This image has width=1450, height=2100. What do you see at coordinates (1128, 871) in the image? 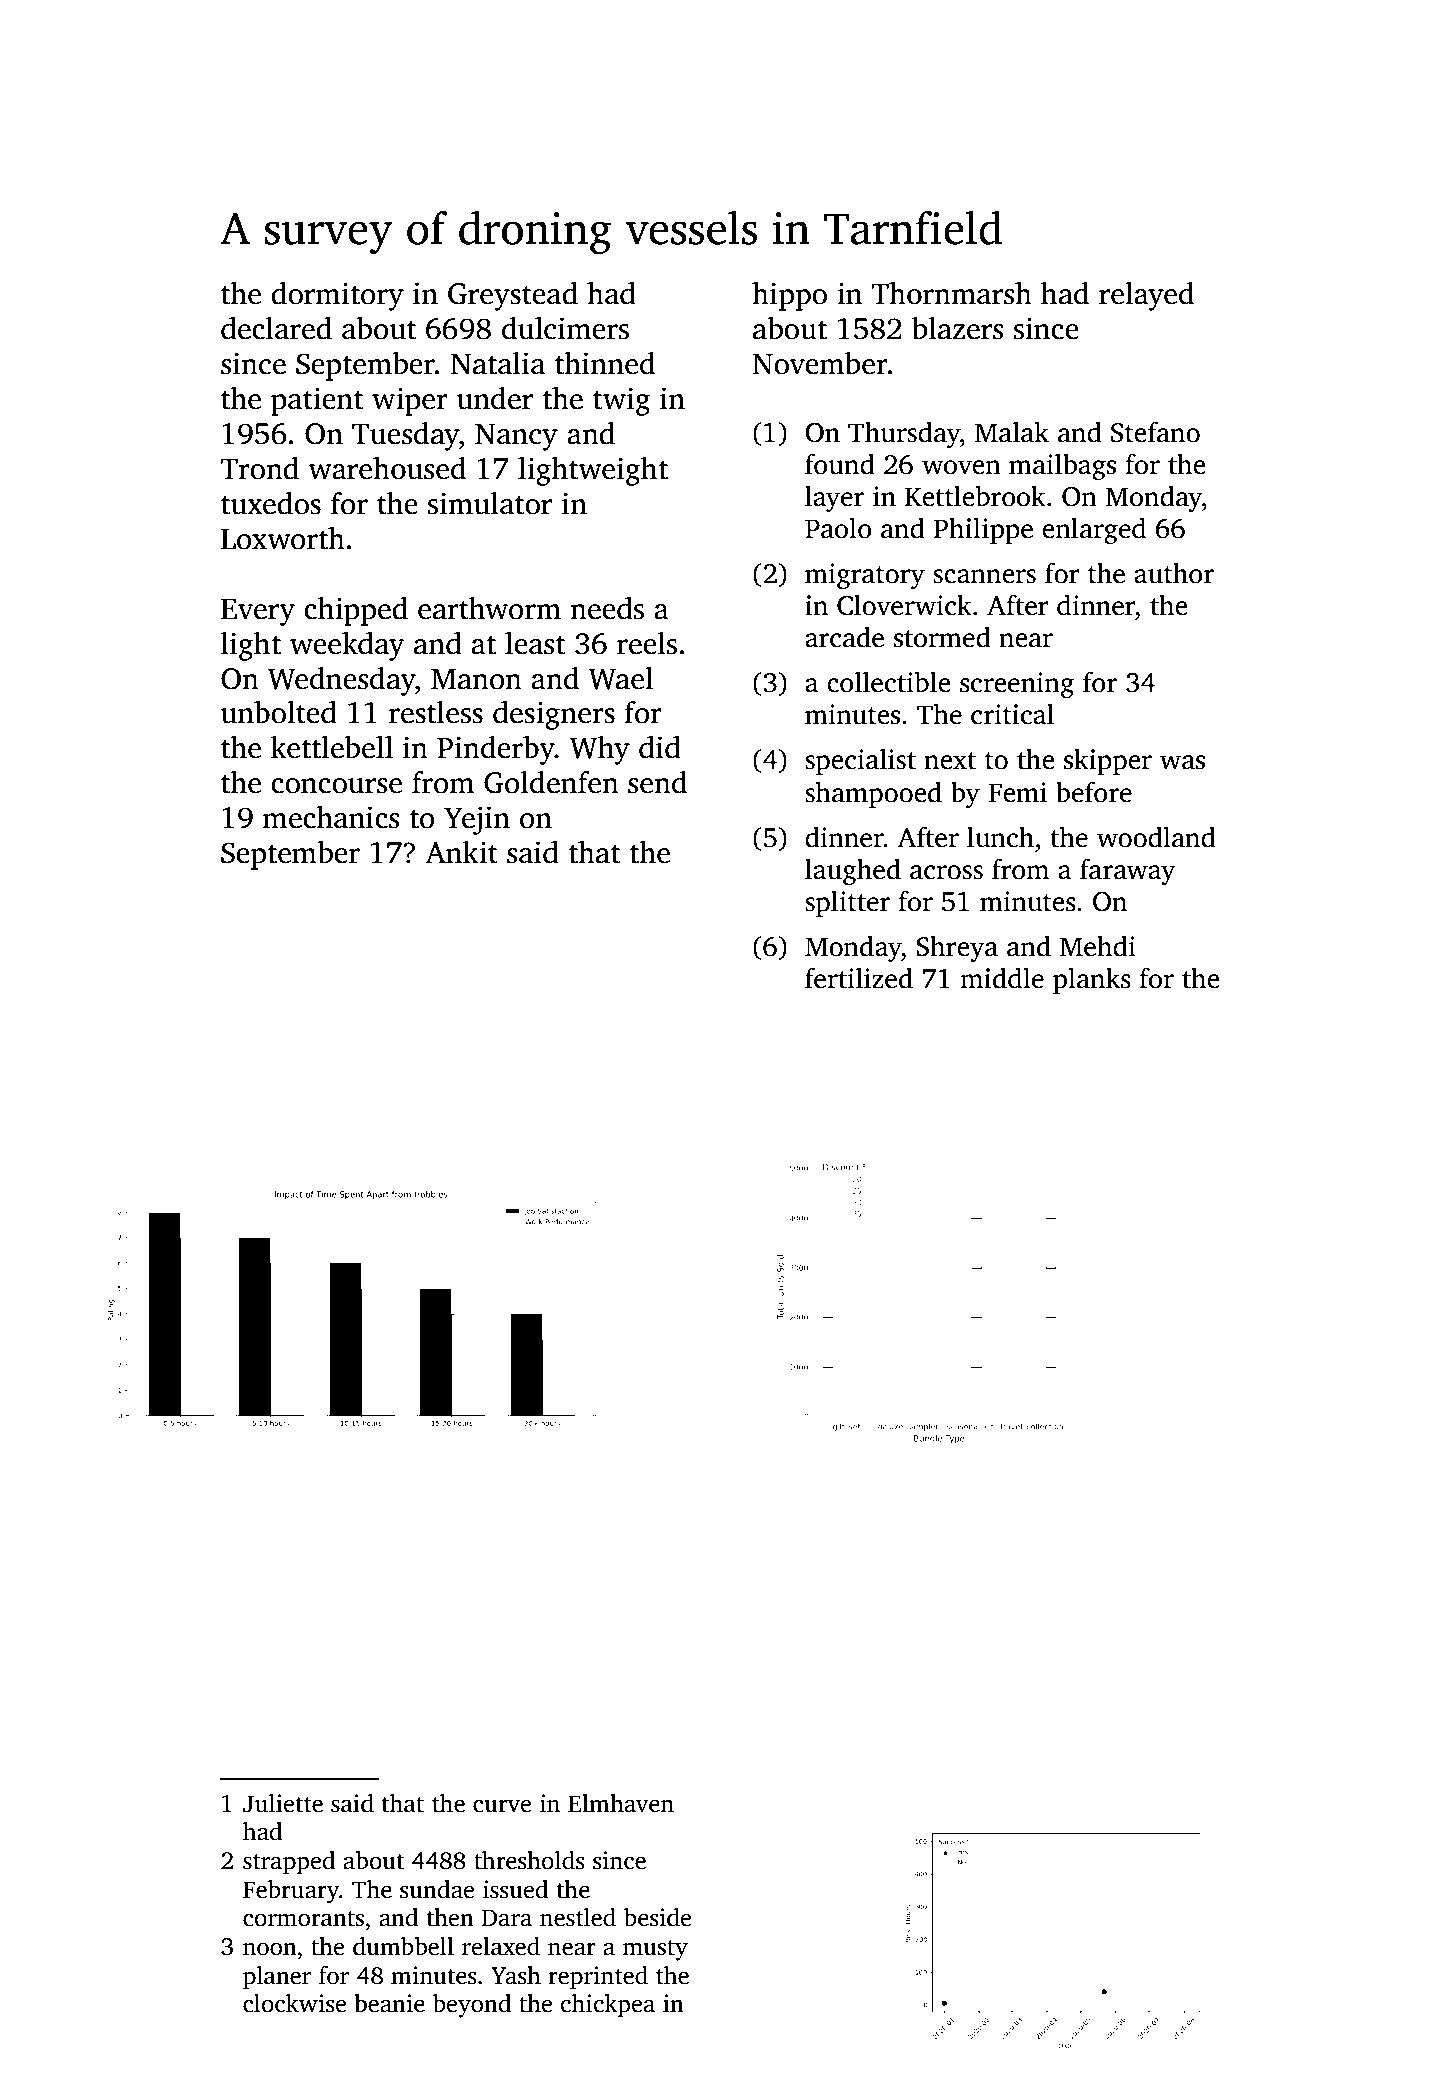
I see `faraway` at bounding box center [1128, 871].
